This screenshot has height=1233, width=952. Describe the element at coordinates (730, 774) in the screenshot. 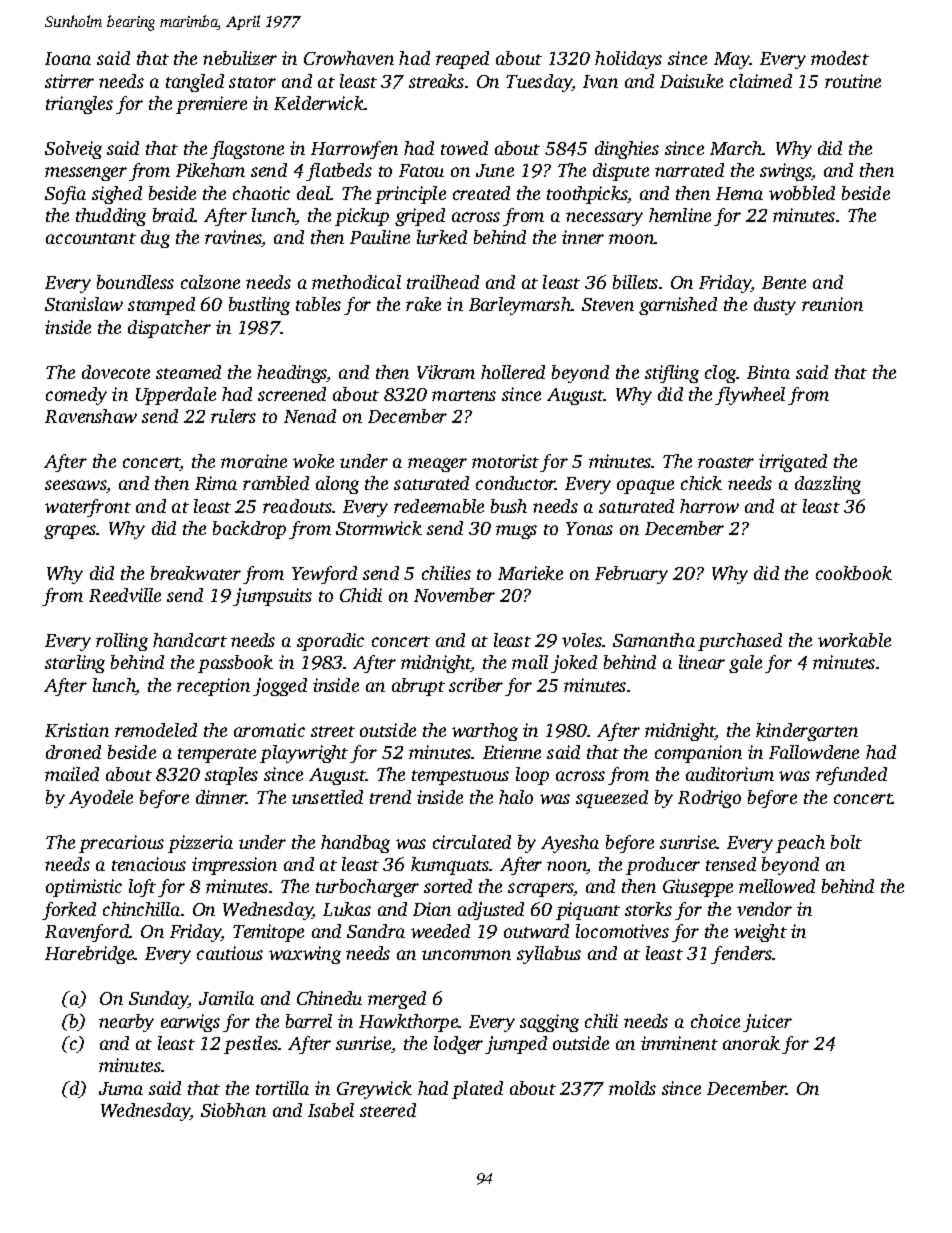

I see `auditorium` at that location.
